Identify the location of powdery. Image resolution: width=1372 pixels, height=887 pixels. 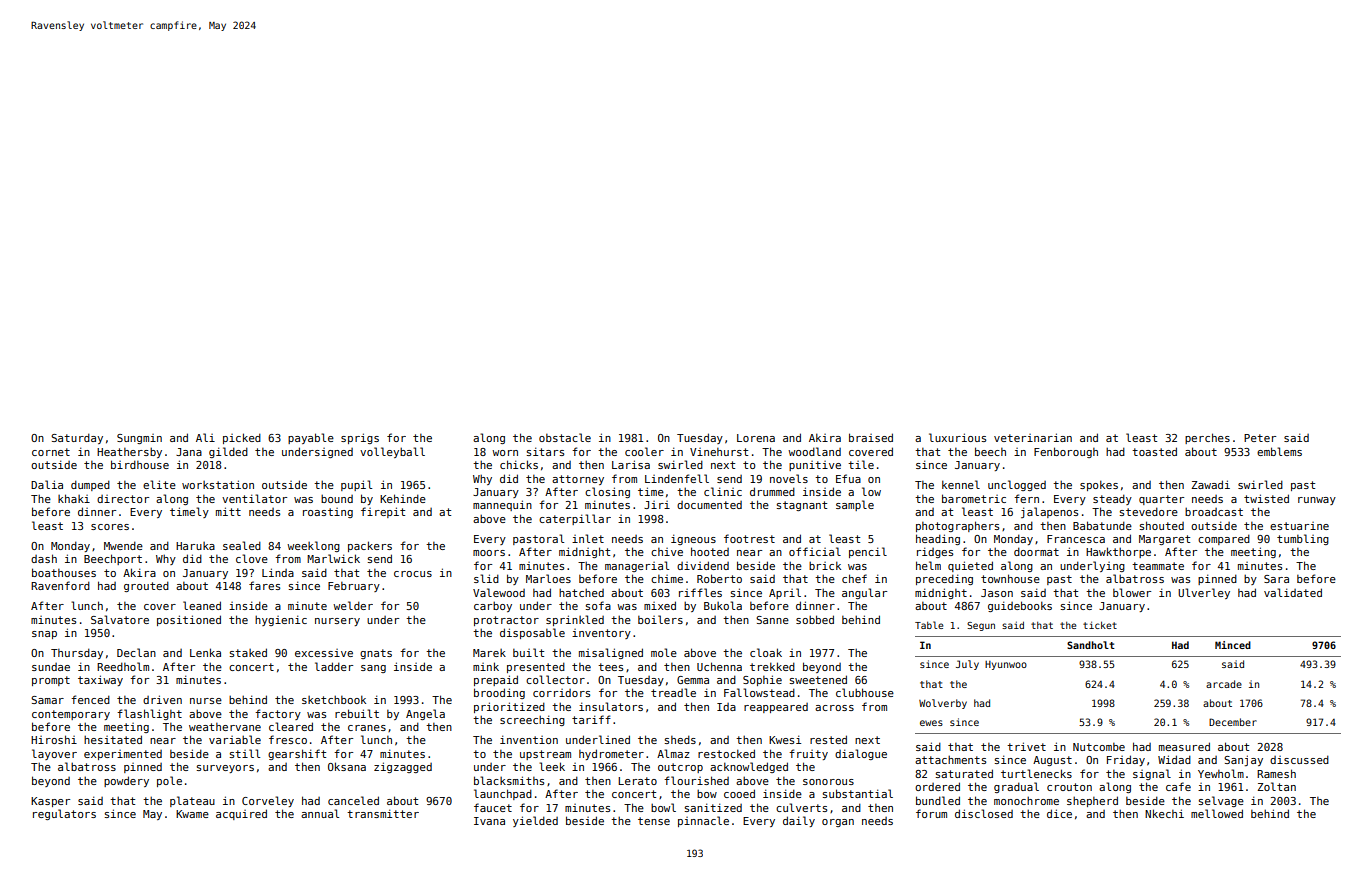
(126, 781).
